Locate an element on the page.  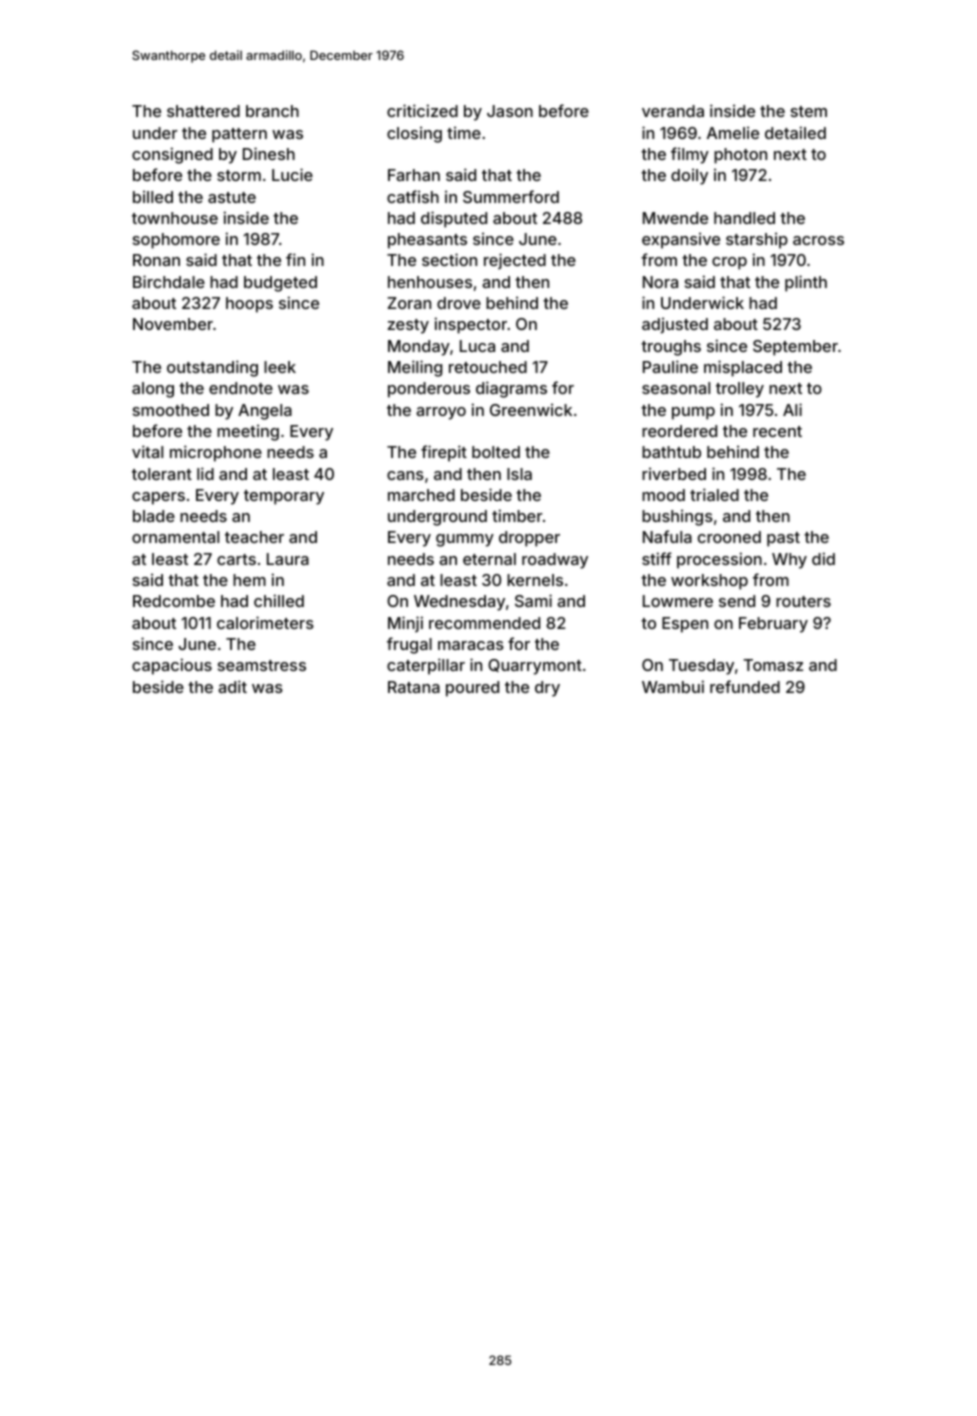
storm is located at coordinates (239, 175).
